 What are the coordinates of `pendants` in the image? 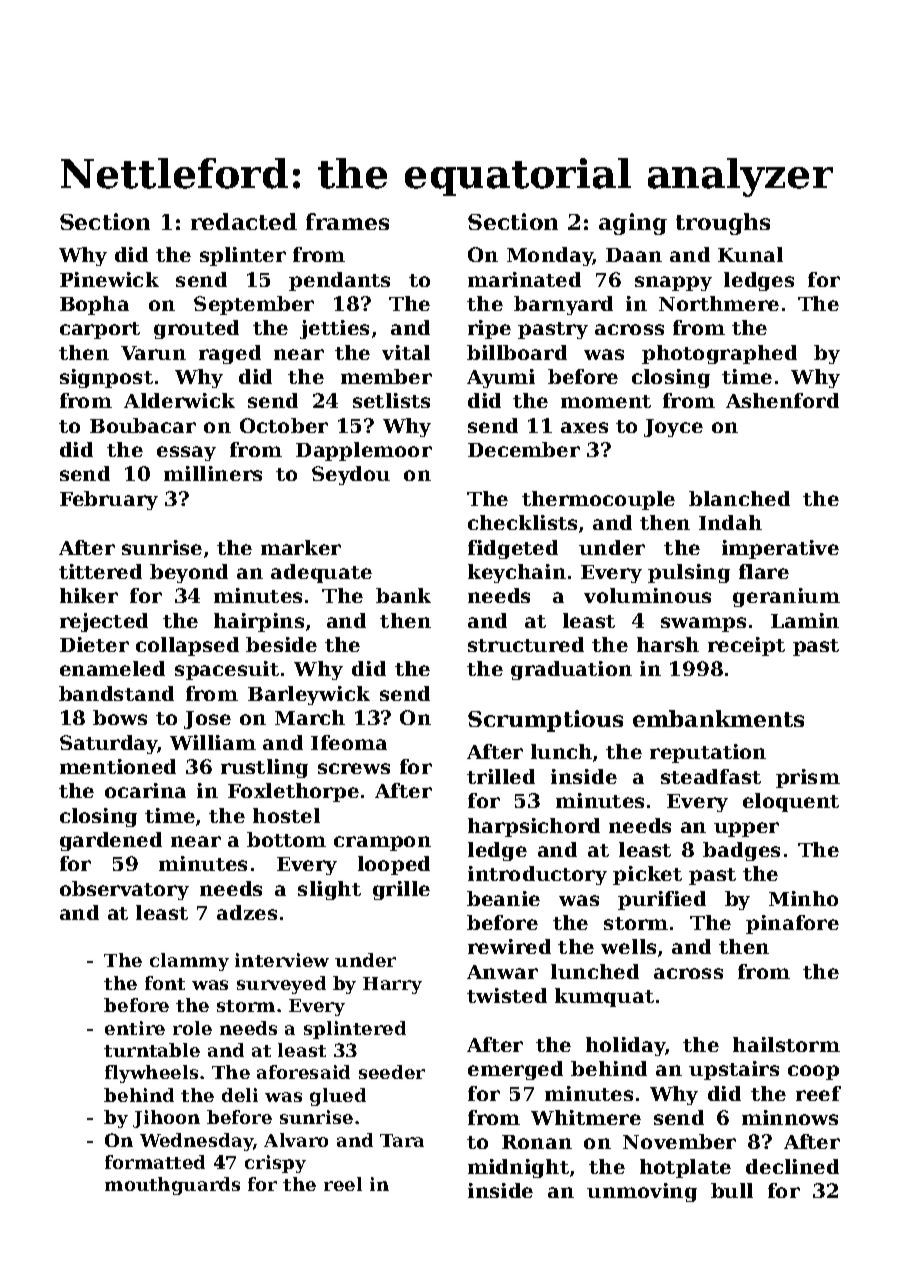 It's located at (339, 281).
